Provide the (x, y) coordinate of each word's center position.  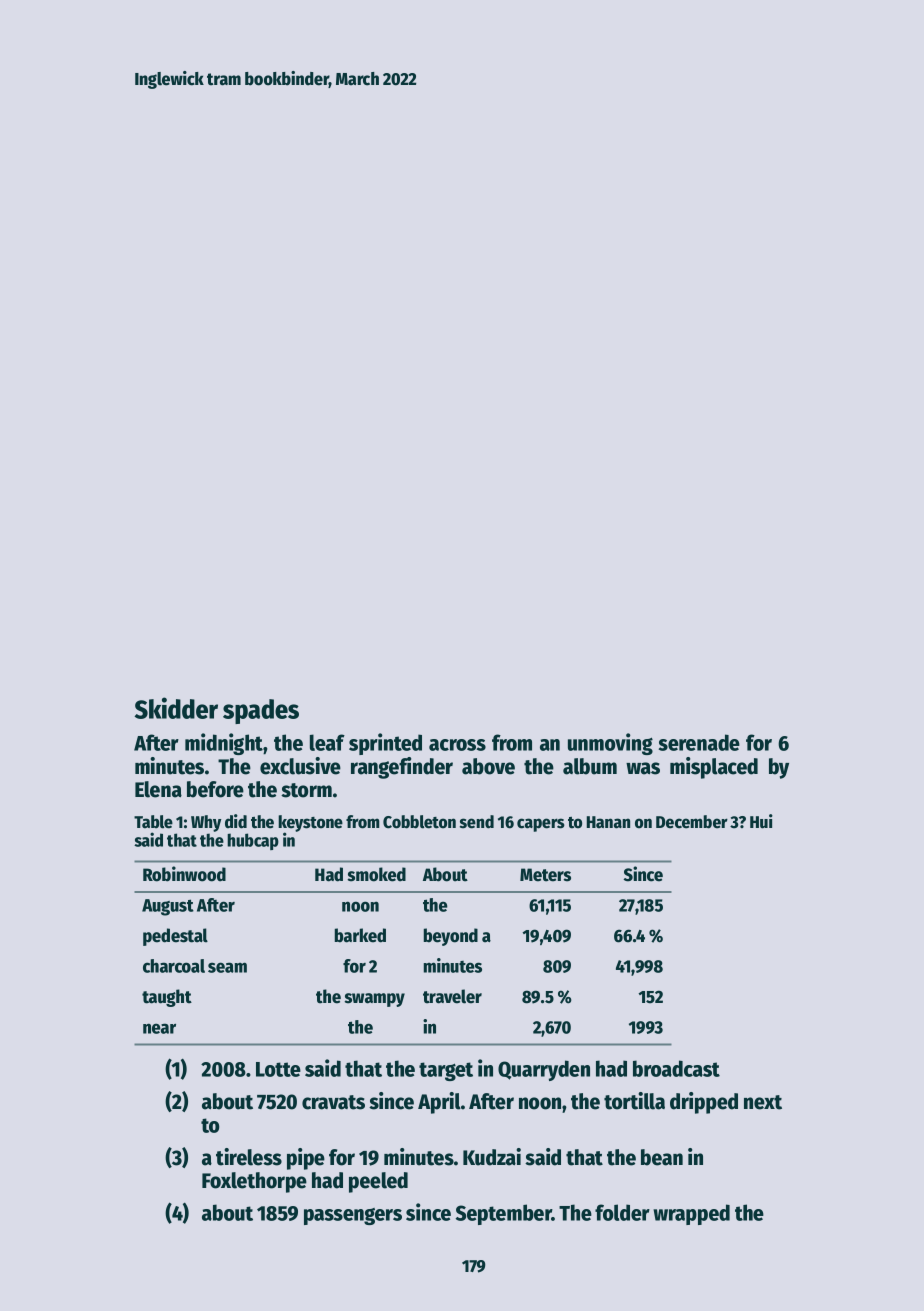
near (159, 1028)
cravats (333, 1102)
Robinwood (184, 874)
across (457, 745)
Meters (545, 875)
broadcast (676, 1068)
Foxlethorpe (254, 1182)
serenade (699, 742)
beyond (451, 937)
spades (261, 711)
